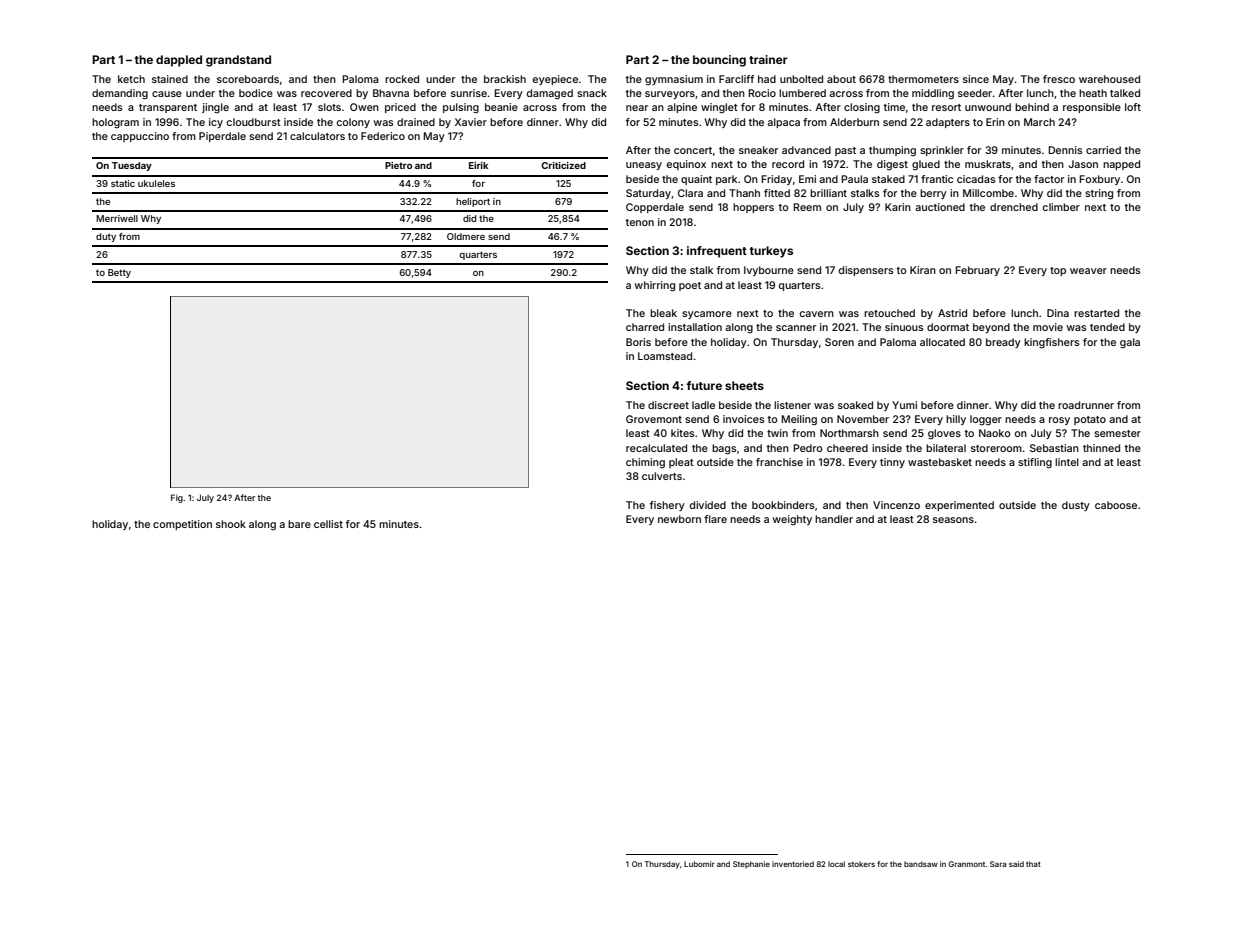 This screenshot has width=1233, height=952. I want to click on Lubomir, so click(699, 864).
